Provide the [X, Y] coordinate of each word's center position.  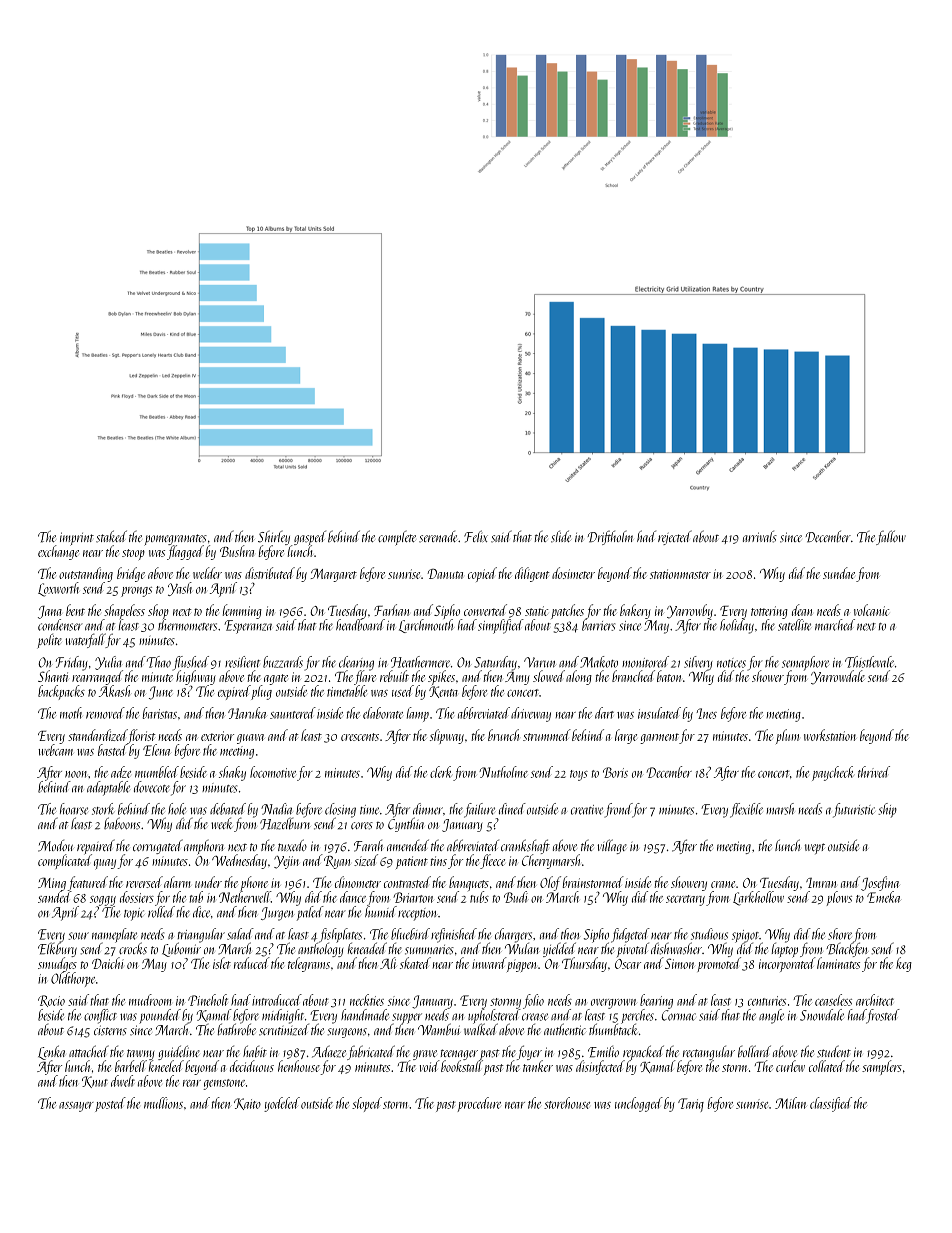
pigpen [521, 964]
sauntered [293, 713]
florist [141, 736]
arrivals [760, 537]
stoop [133, 554]
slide [561, 536]
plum [787, 736]
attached [89, 1051]
